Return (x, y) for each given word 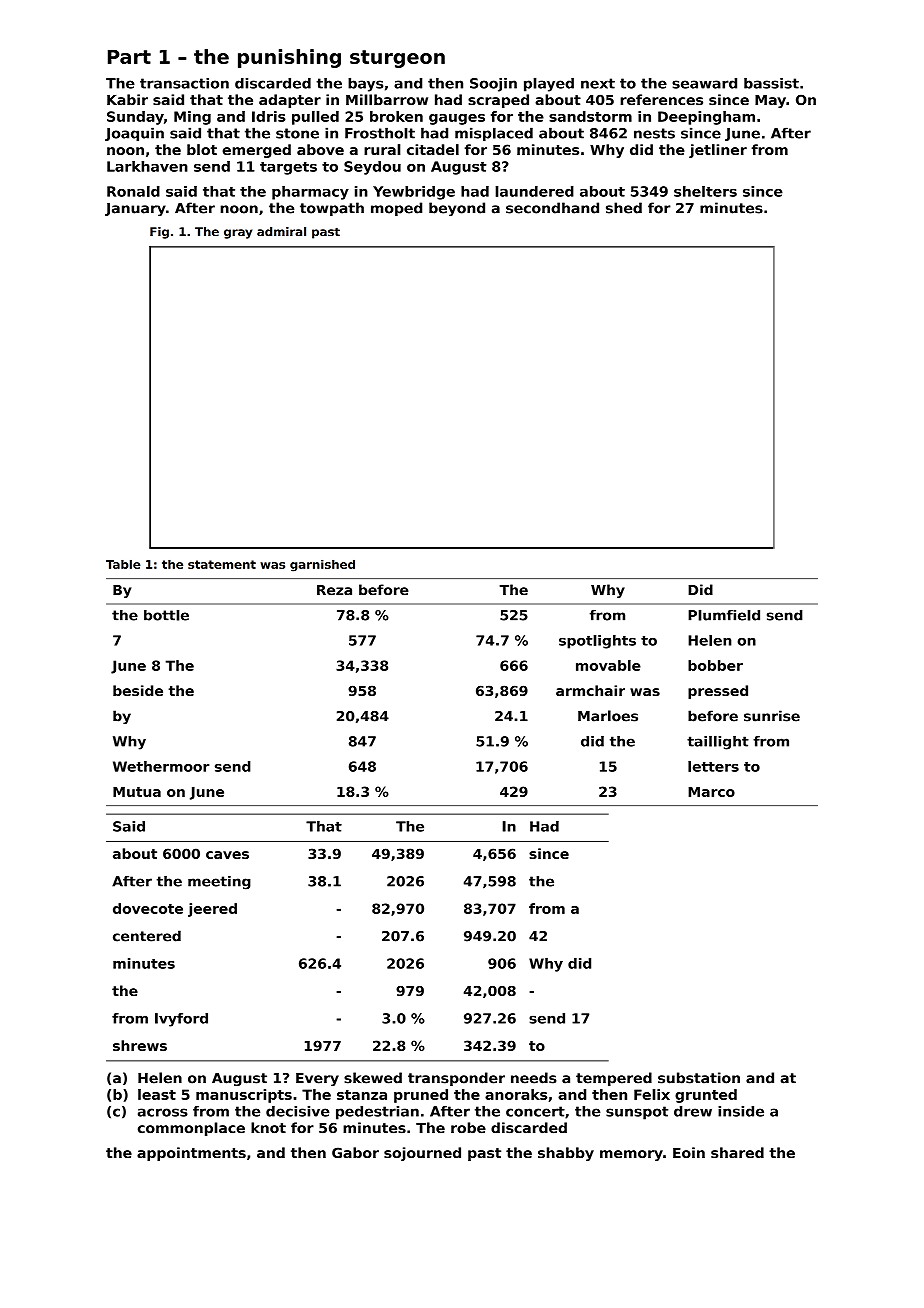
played (549, 84)
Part (129, 57)
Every (317, 1079)
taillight (718, 742)
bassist (771, 83)
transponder (456, 1079)
